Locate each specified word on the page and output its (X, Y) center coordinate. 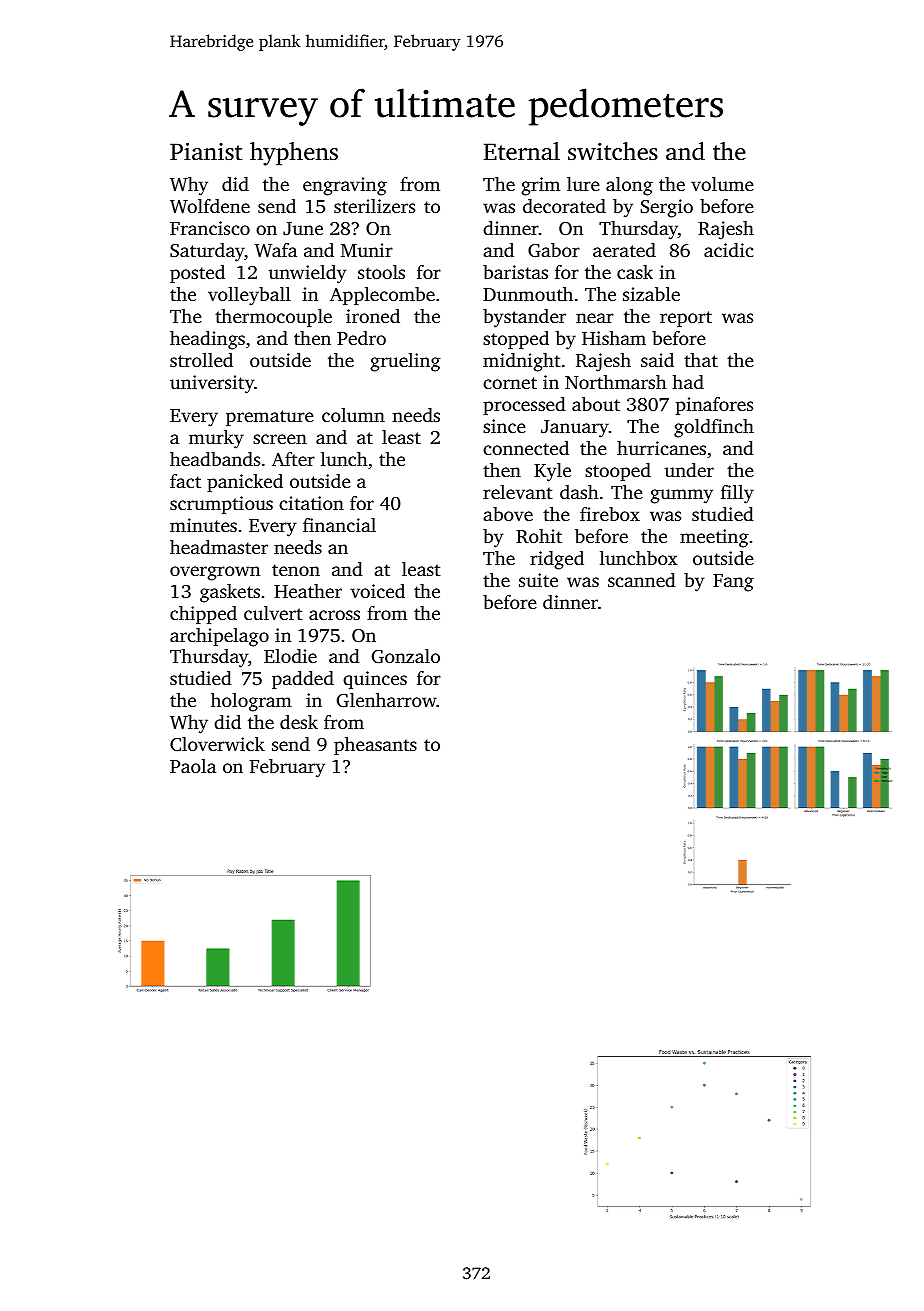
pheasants (375, 746)
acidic (728, 250)
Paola (193, 766)
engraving (345, 186)
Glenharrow (387, 700)
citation (311, 503)
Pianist (206, 152)
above (508, 514)
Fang (733, 583)
